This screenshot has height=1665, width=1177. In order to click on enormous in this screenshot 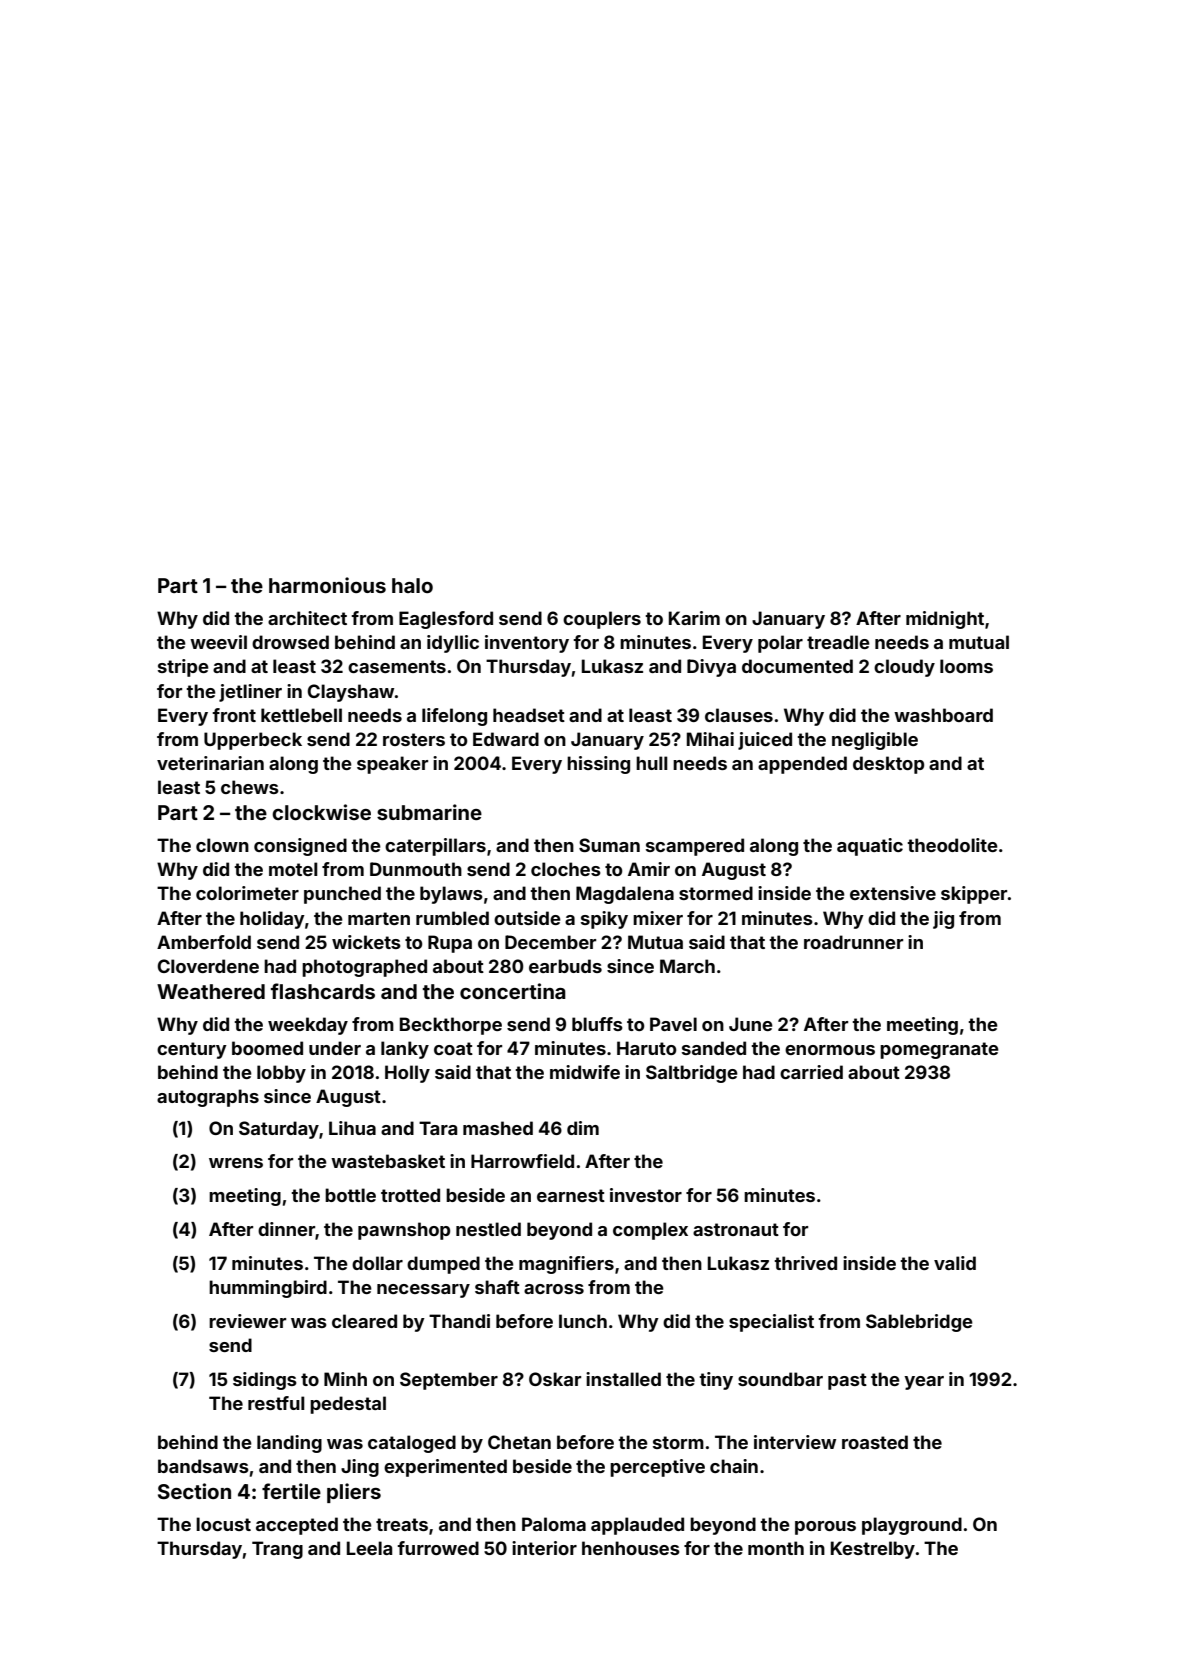, I will do `click(830, 1050)`.
